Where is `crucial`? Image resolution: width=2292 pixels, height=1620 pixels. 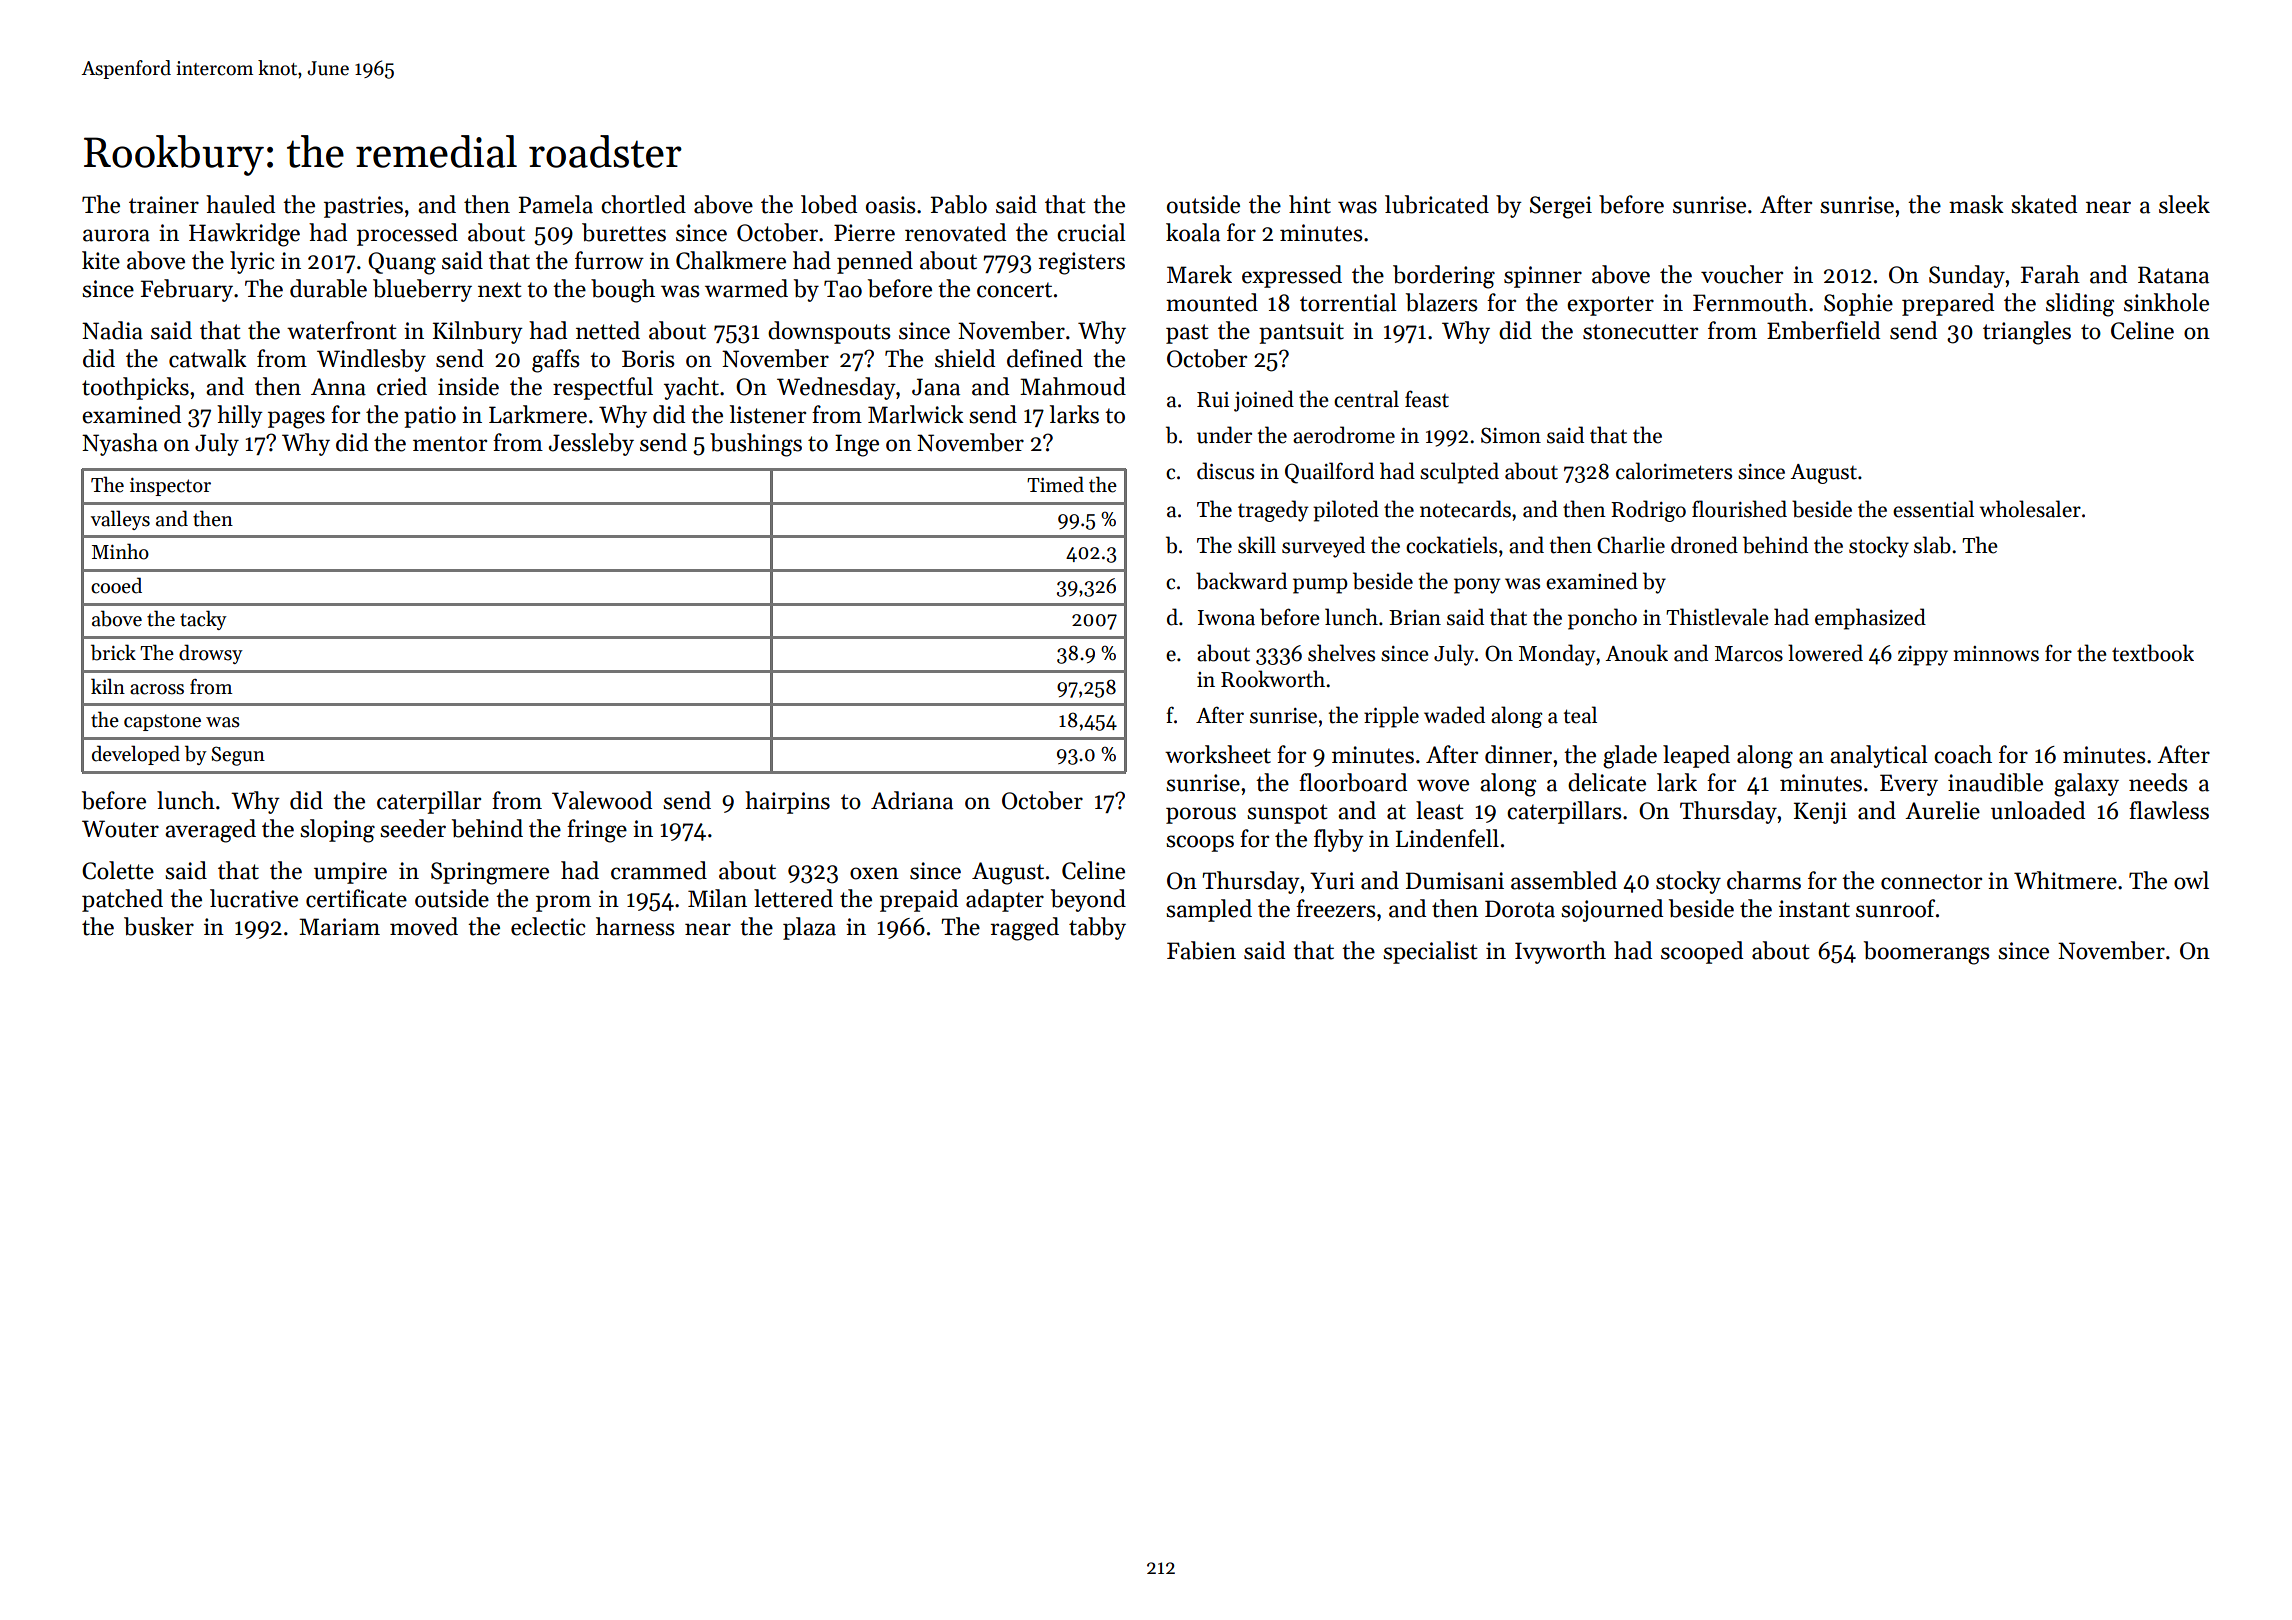
crucial is located at coordinates (1091, 232).
